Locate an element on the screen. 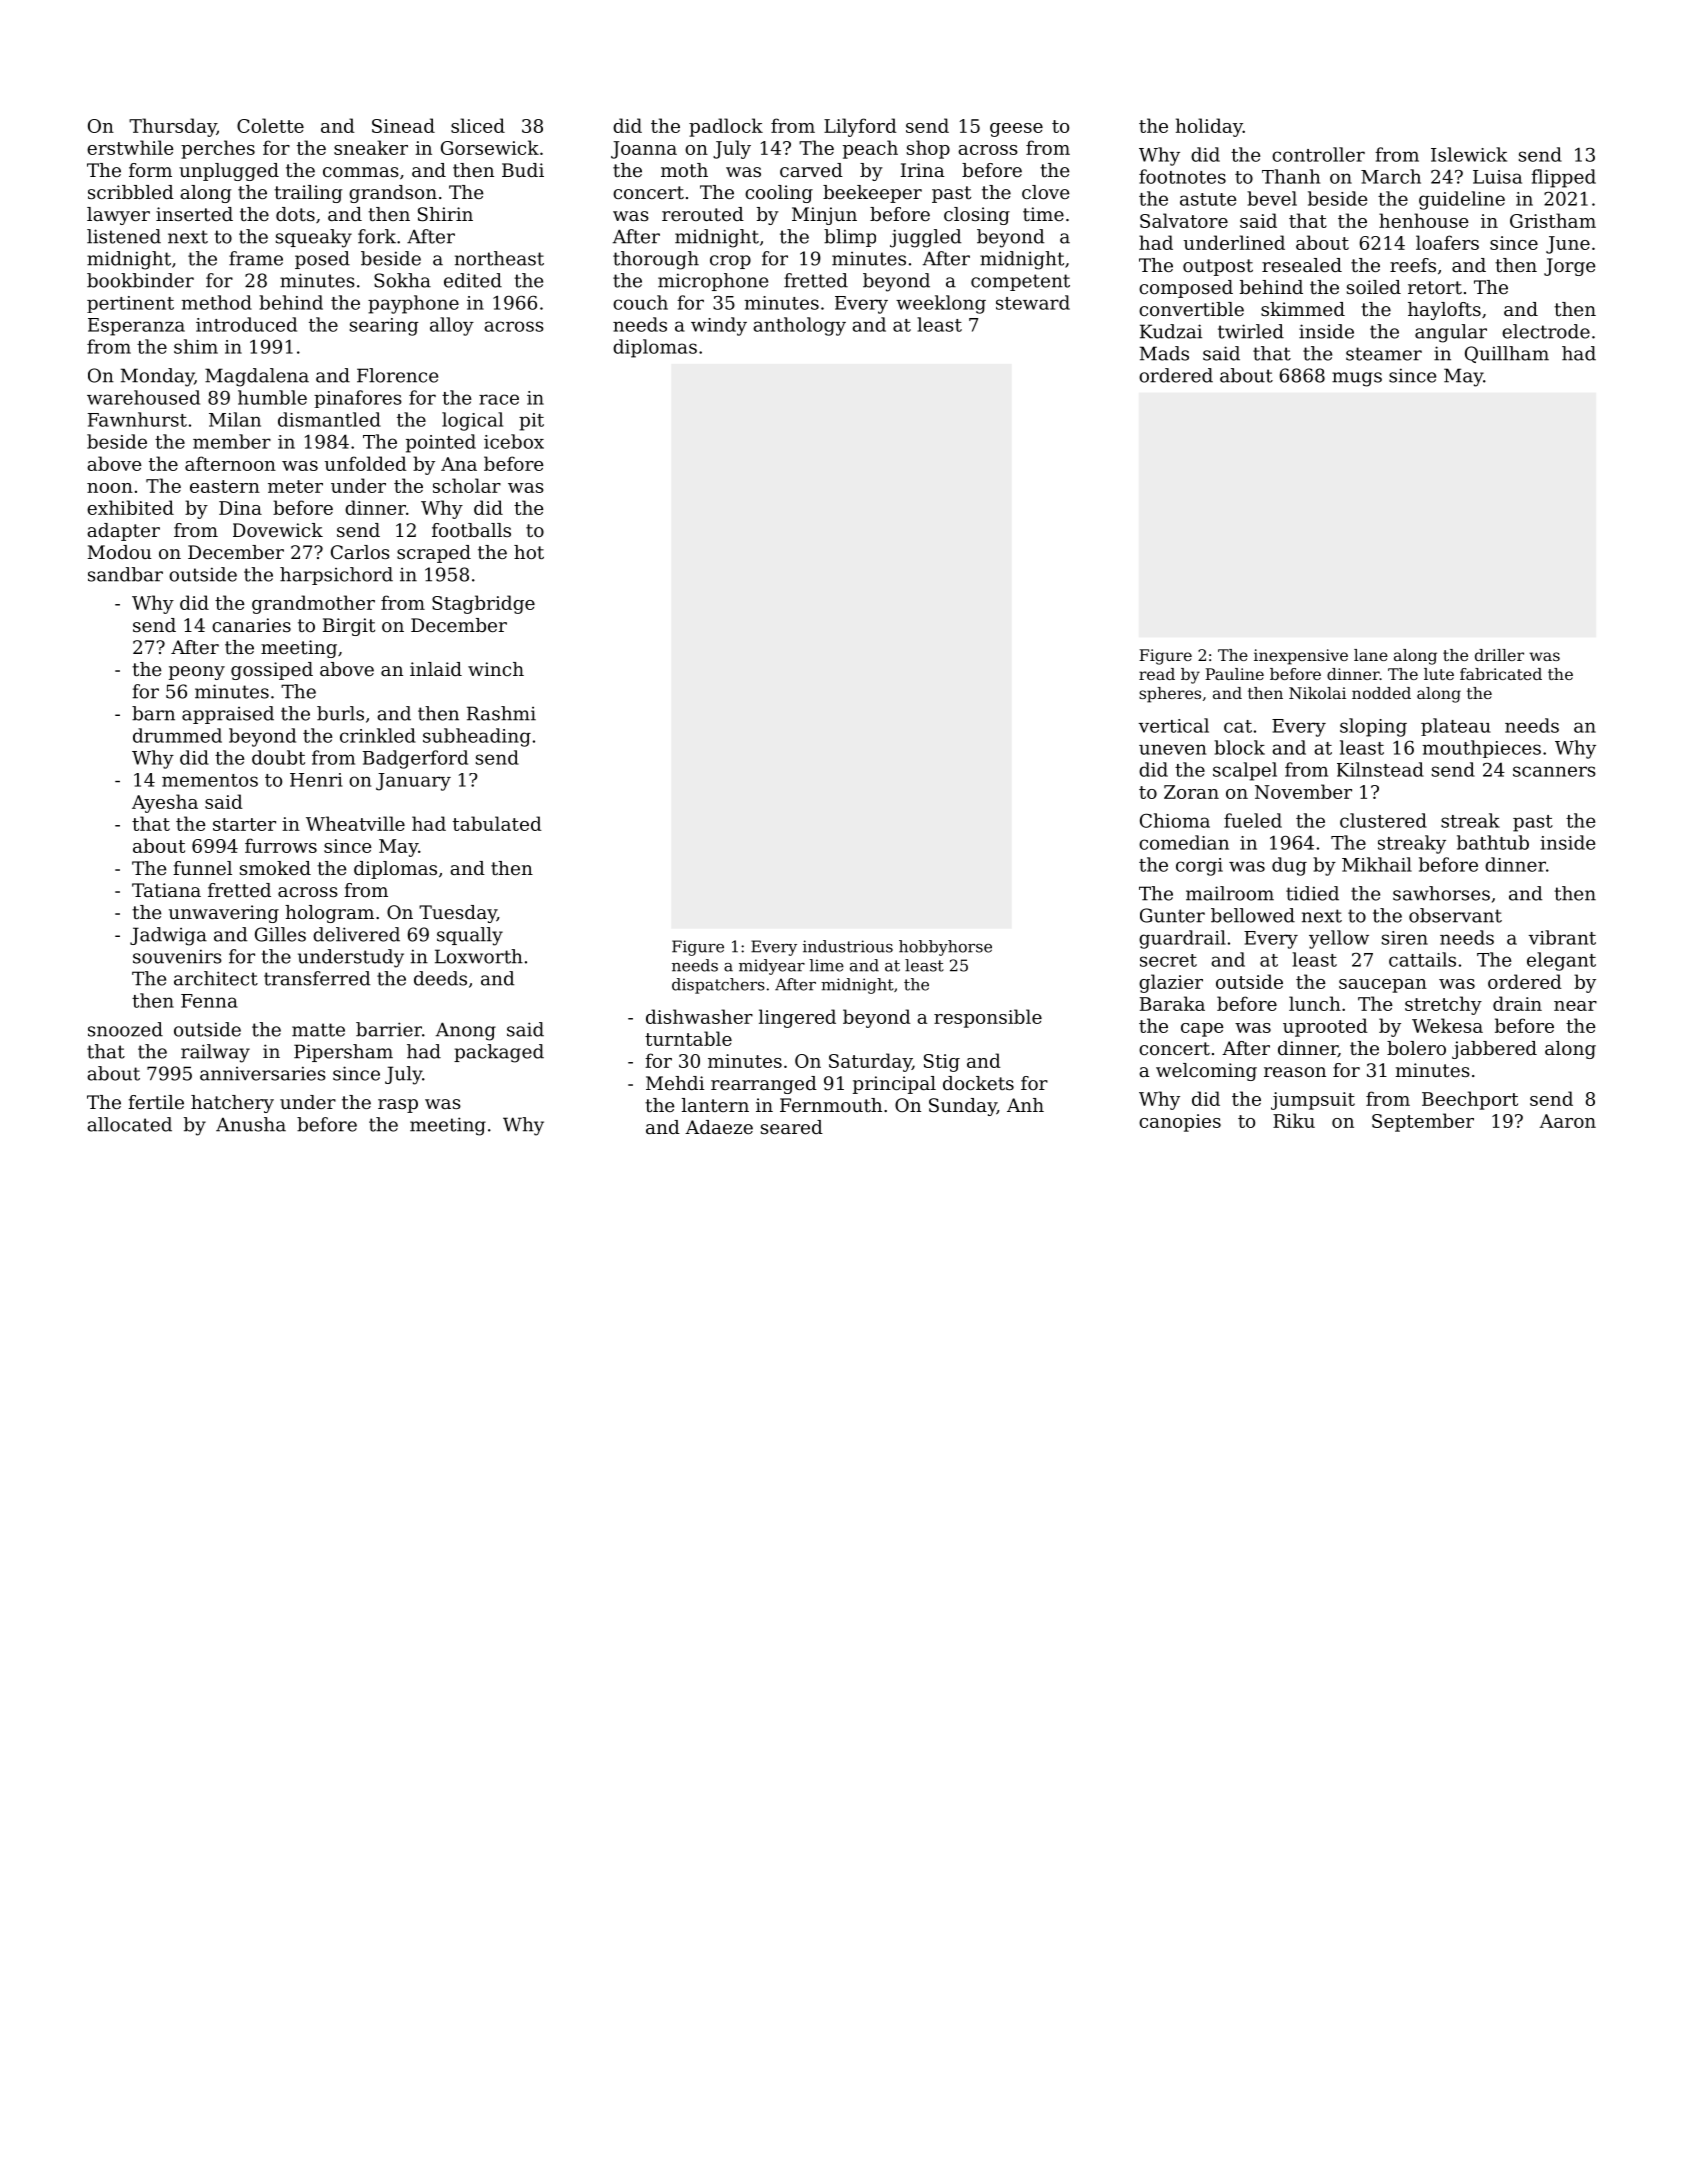  vibrant is located at coordinates (1562, 937).
